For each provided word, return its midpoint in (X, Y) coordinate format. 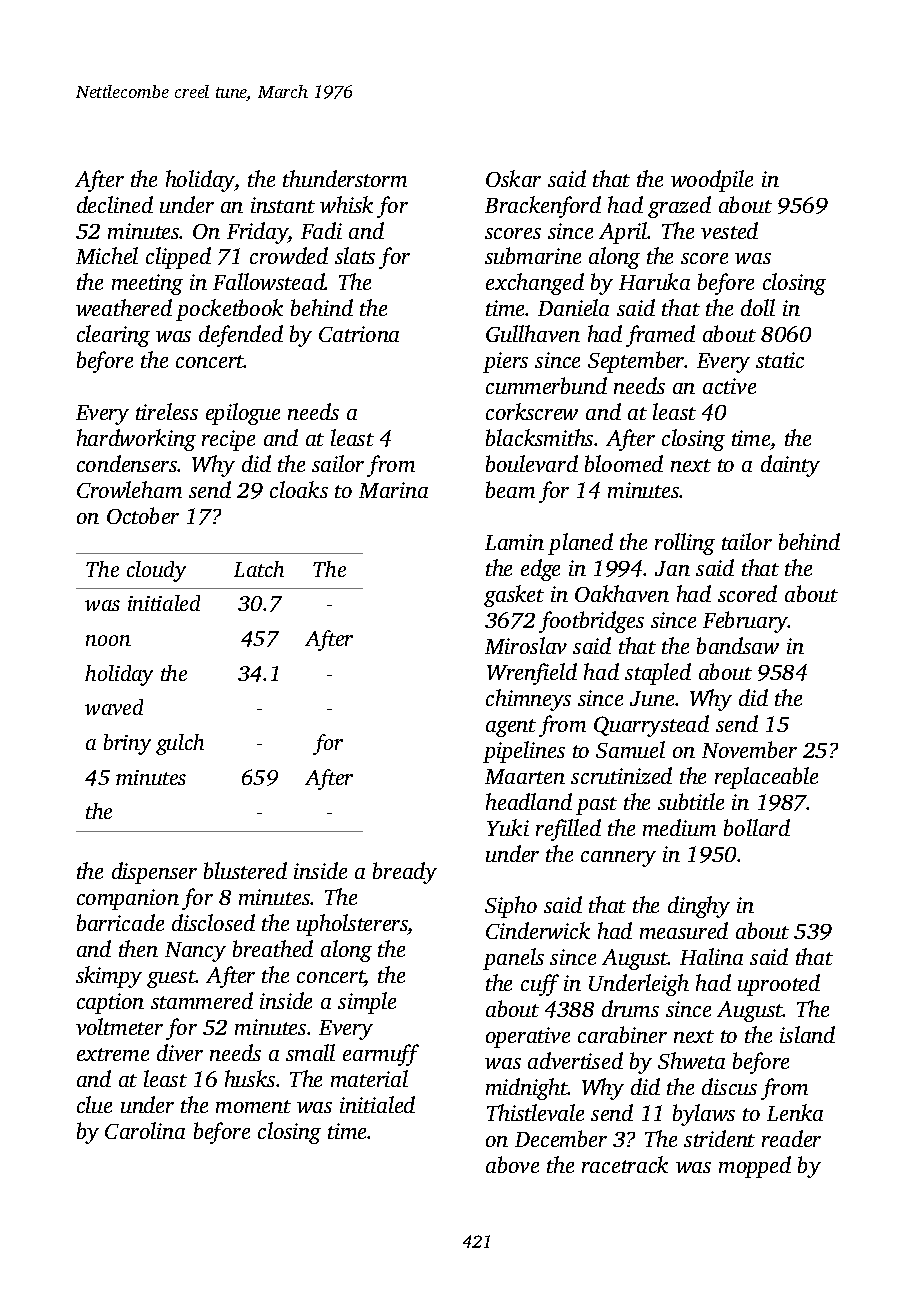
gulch (180, 744)
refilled (568, 830)
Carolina (145, 1130)
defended (241, 336)
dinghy (699, 907)
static (780, 360)
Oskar (513, 178)
